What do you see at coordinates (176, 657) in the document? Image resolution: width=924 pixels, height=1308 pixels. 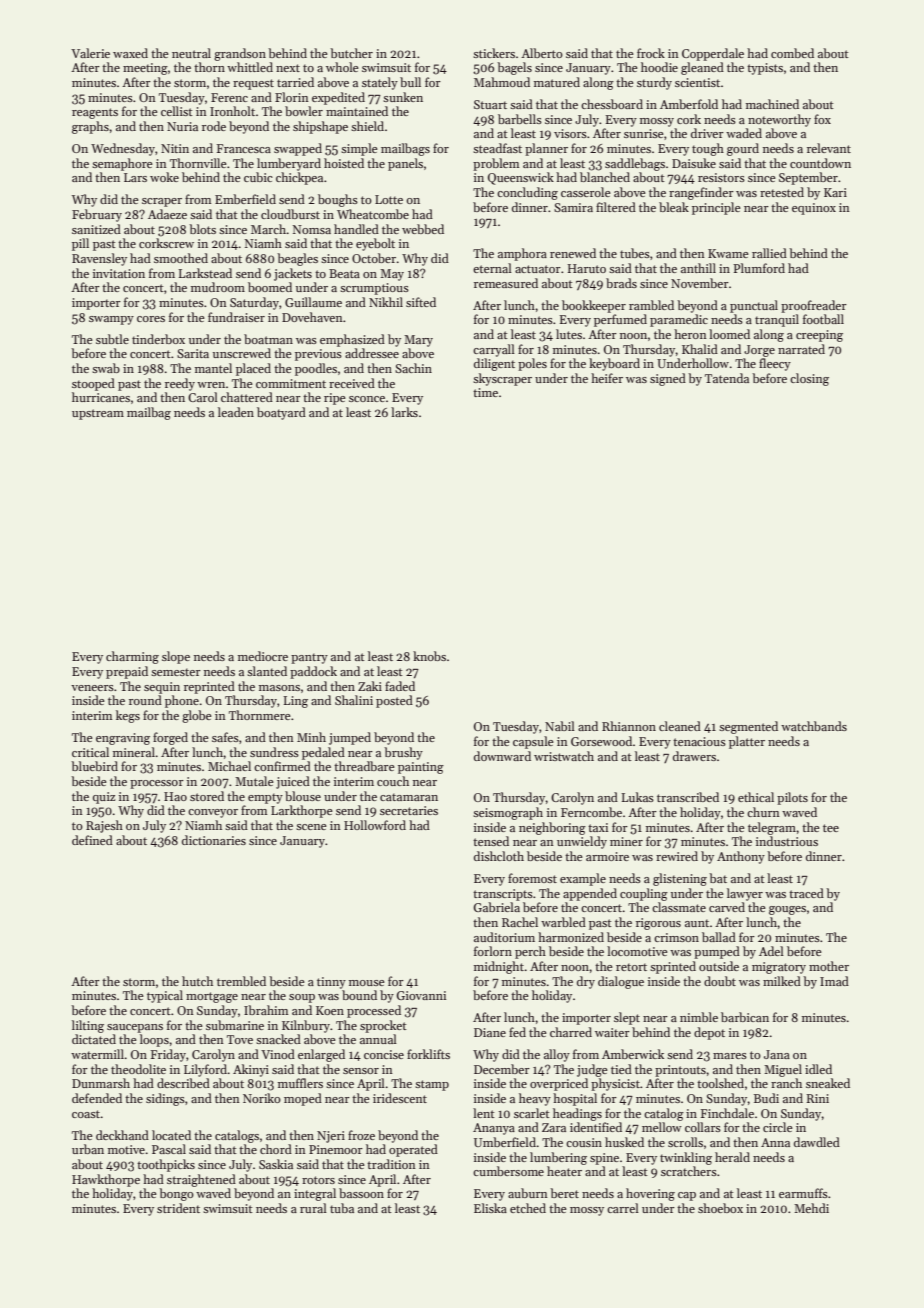 I see `slope` at bounding box center [176, 657].
